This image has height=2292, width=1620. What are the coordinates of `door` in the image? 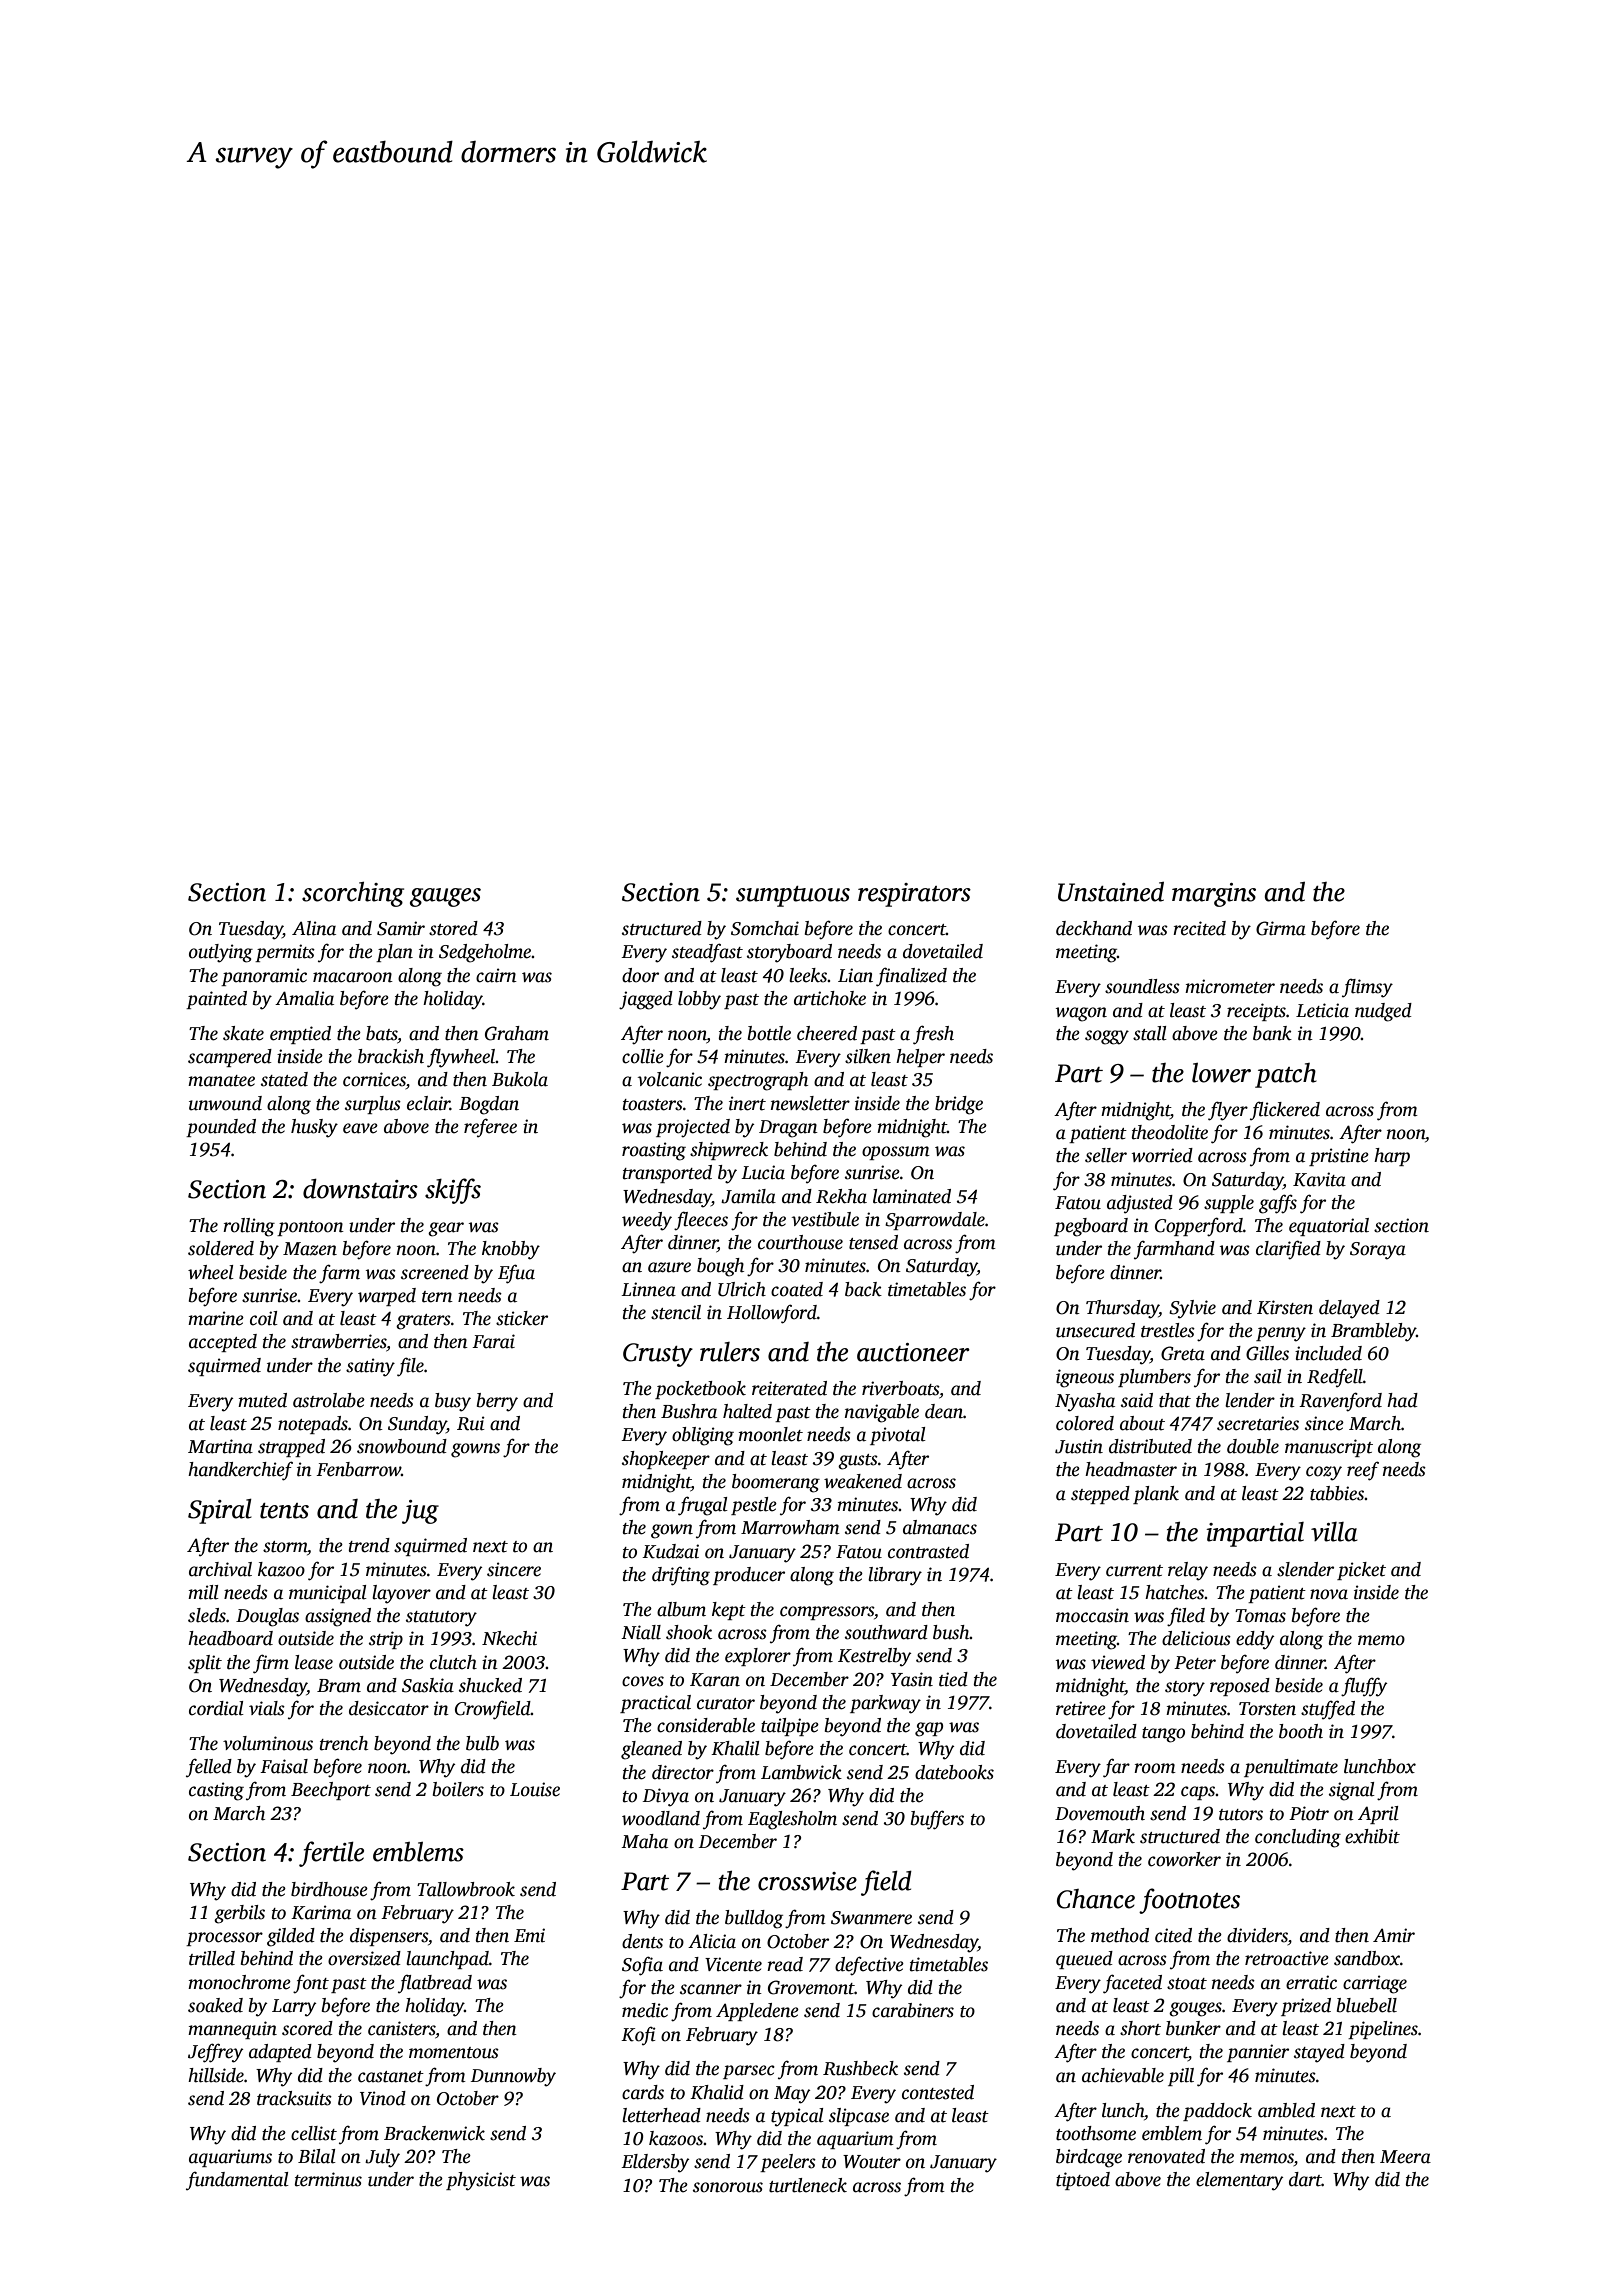 It's located at (640, 975).
